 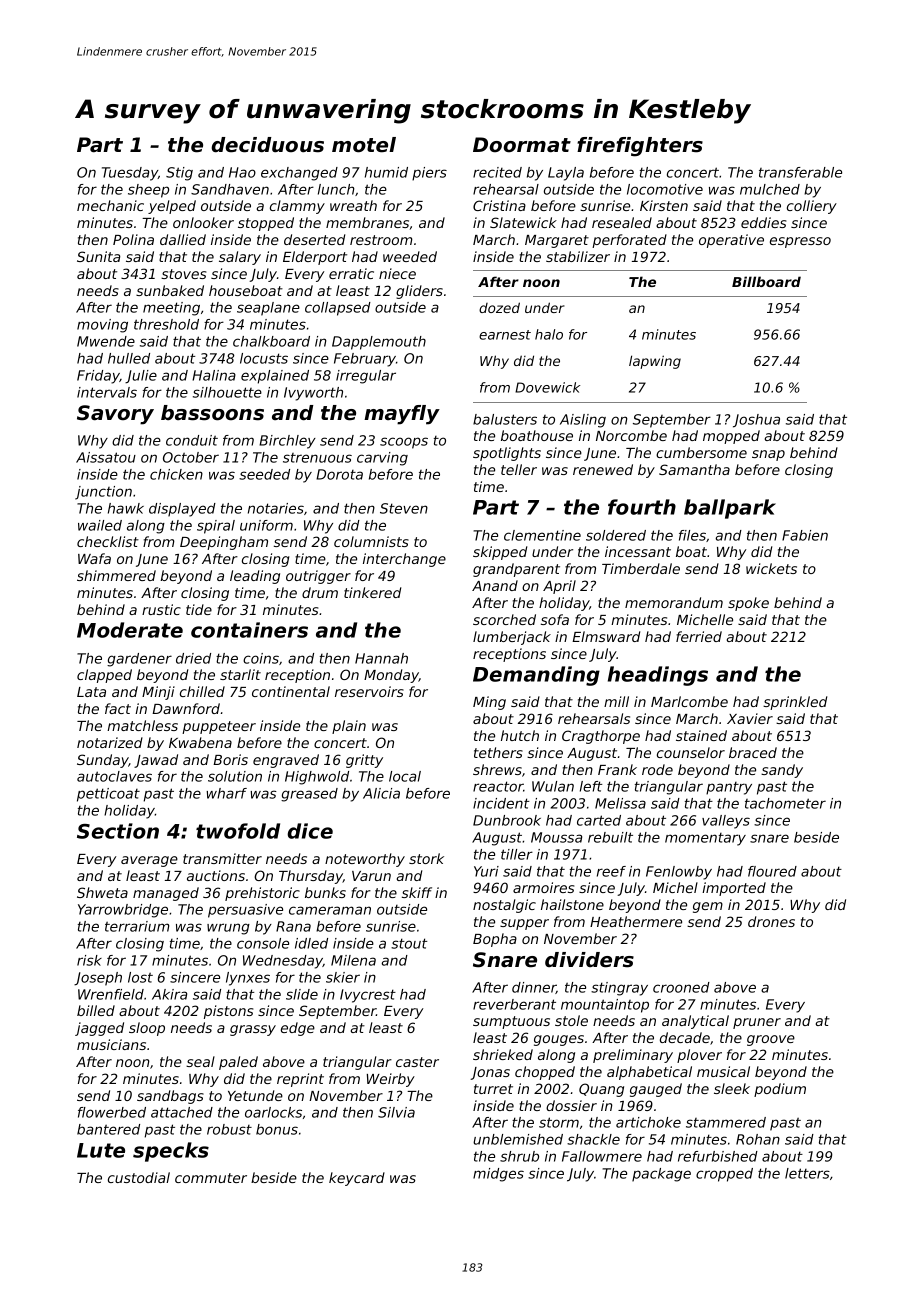 I want to click on sprinkled, so click(x=795, y=703).
